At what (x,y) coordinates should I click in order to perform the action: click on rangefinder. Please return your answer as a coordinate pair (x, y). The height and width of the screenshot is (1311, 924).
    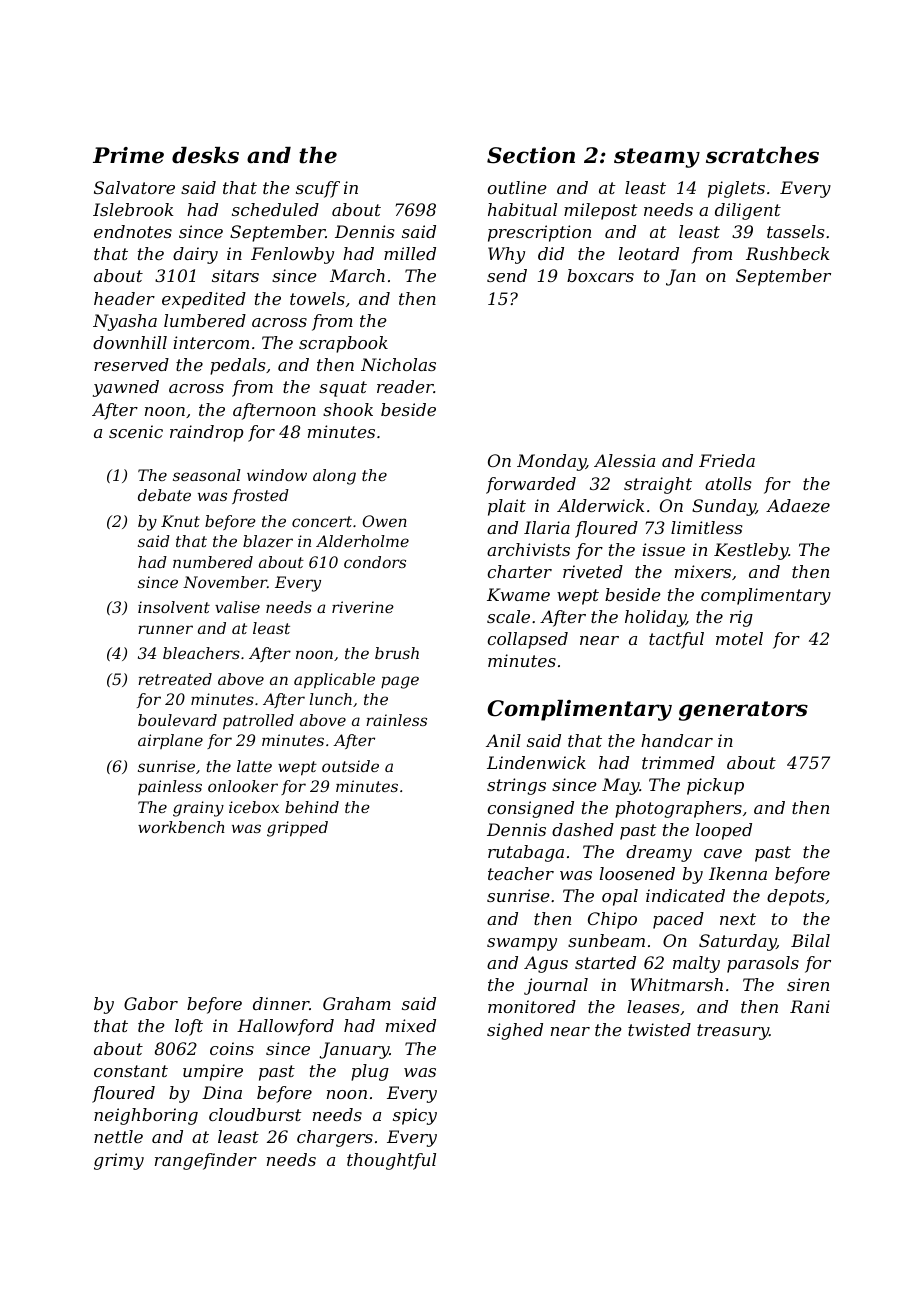
    Looking at the image, I should click on (206, 1161).
